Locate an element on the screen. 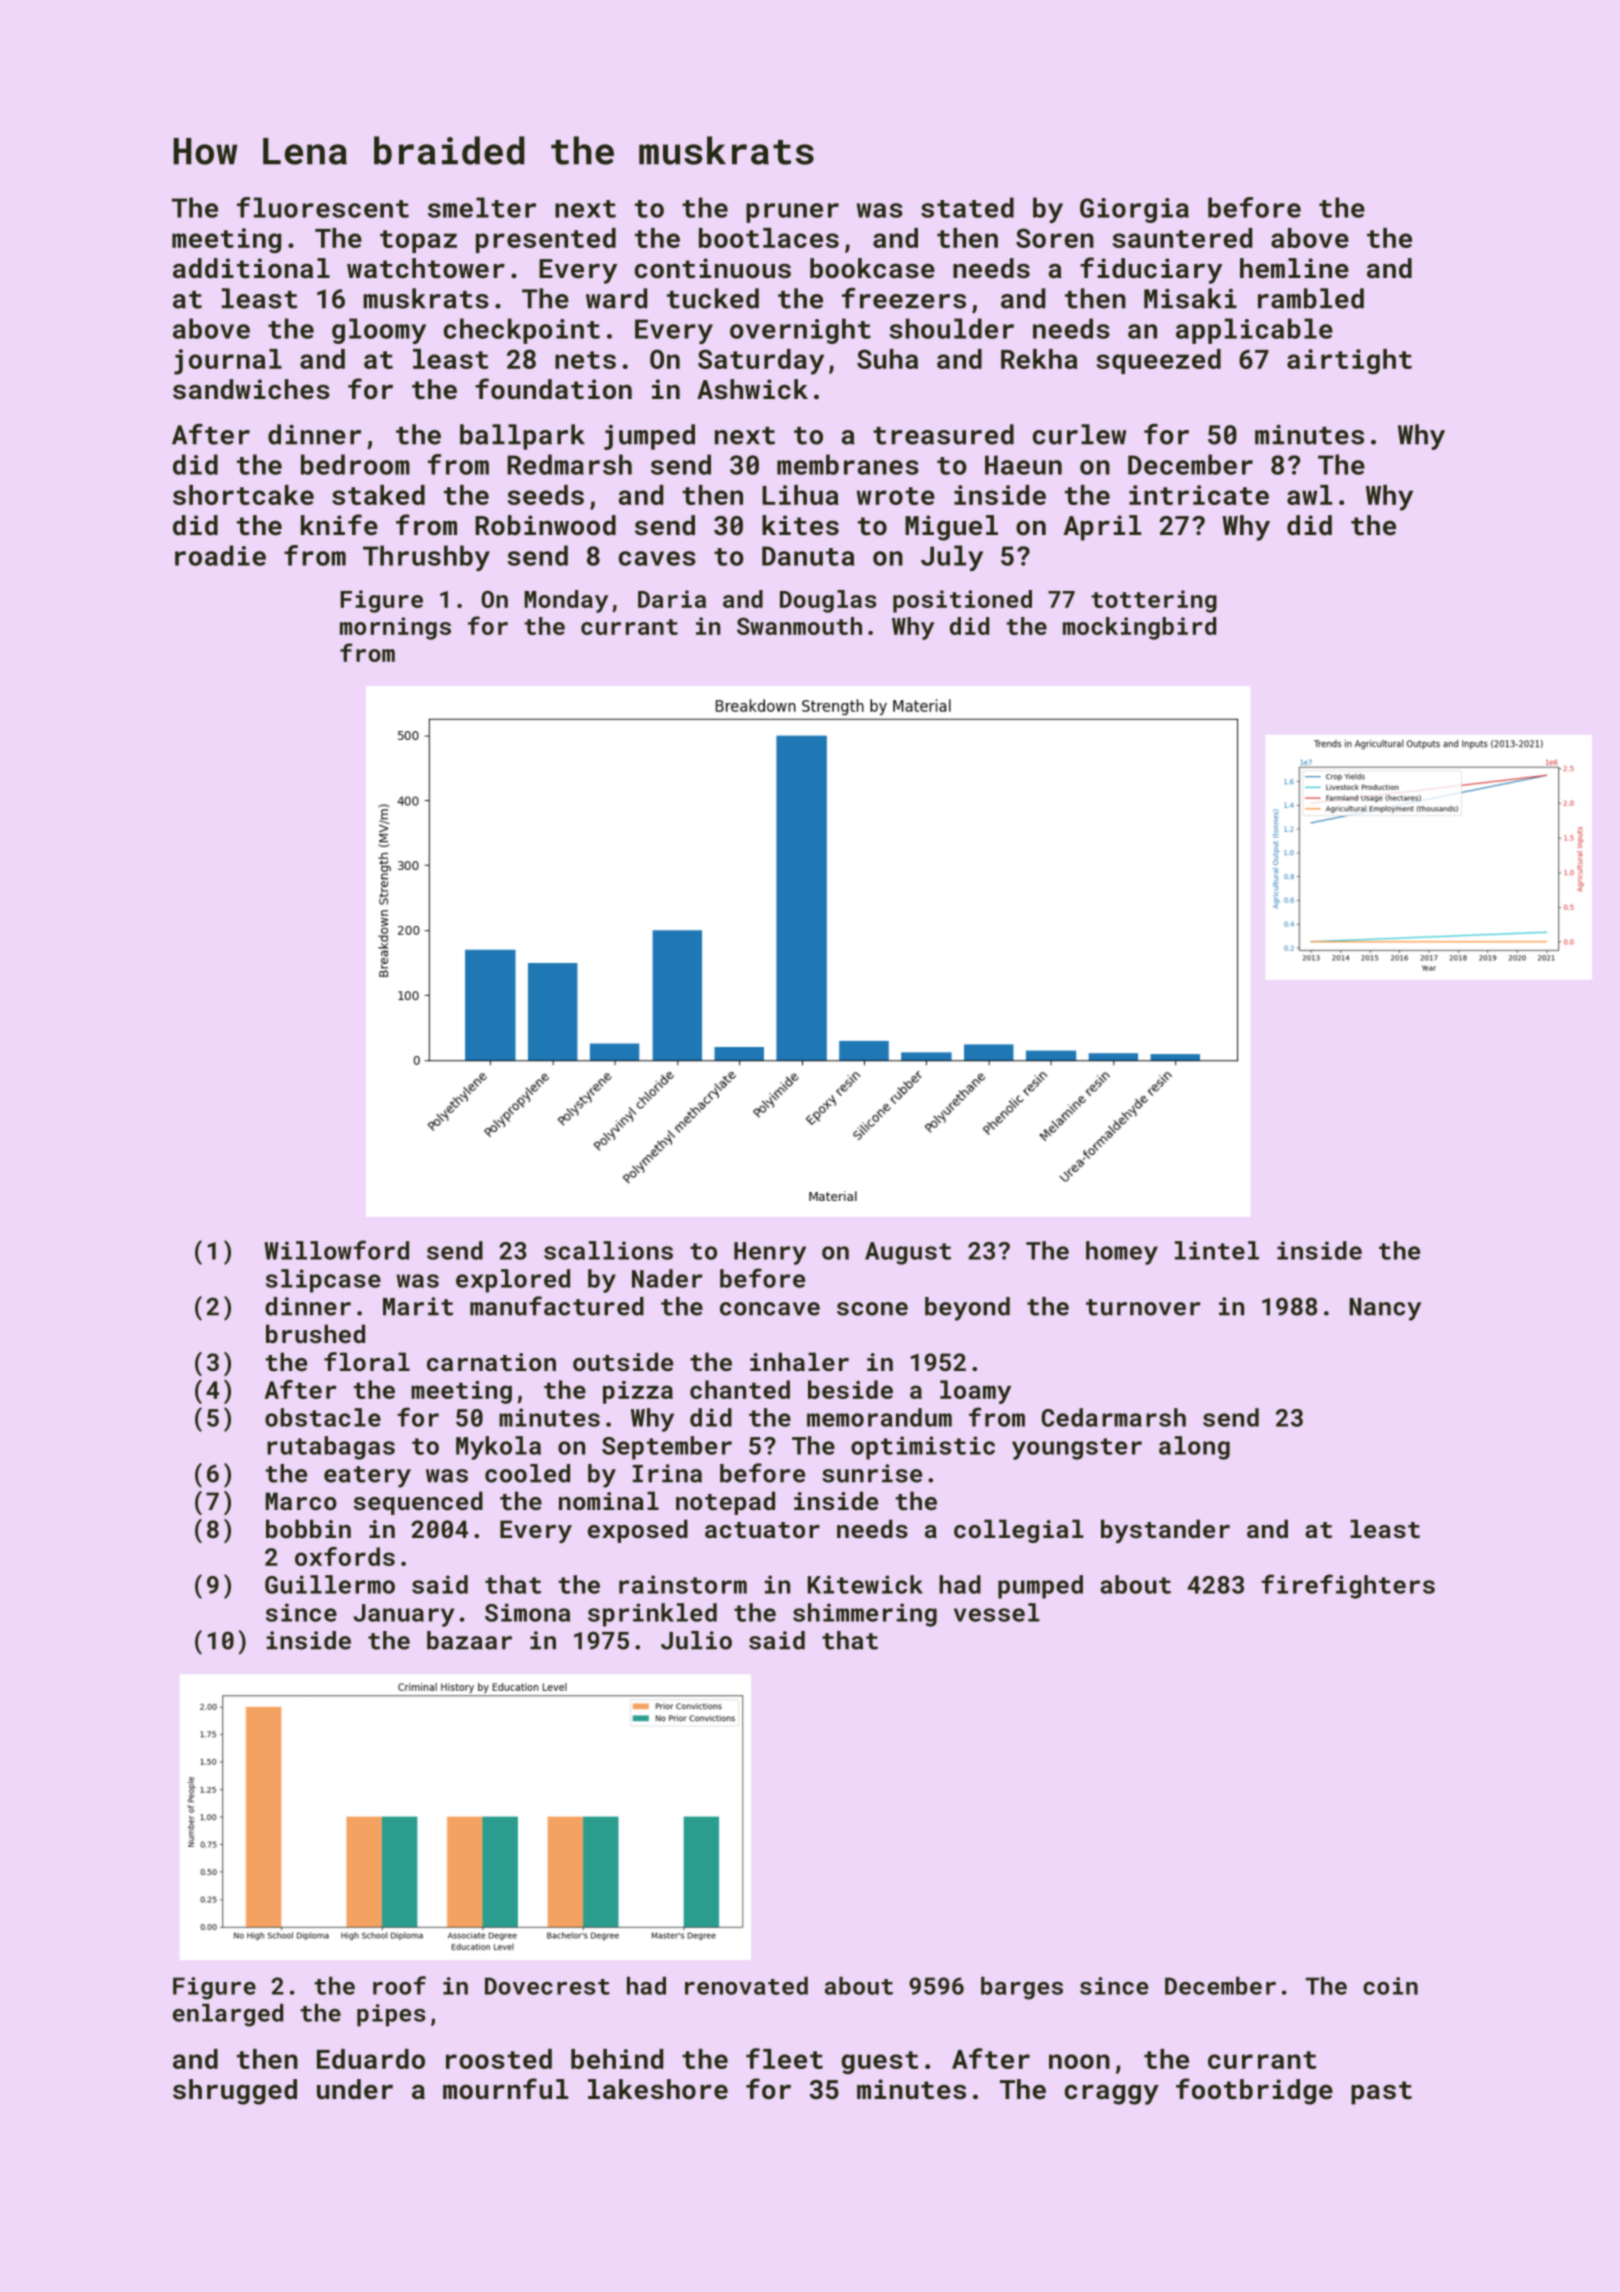 Image resolution: width=1620 pixels, height=2292 pixels. roof is located at coordinates (399, 1985).
